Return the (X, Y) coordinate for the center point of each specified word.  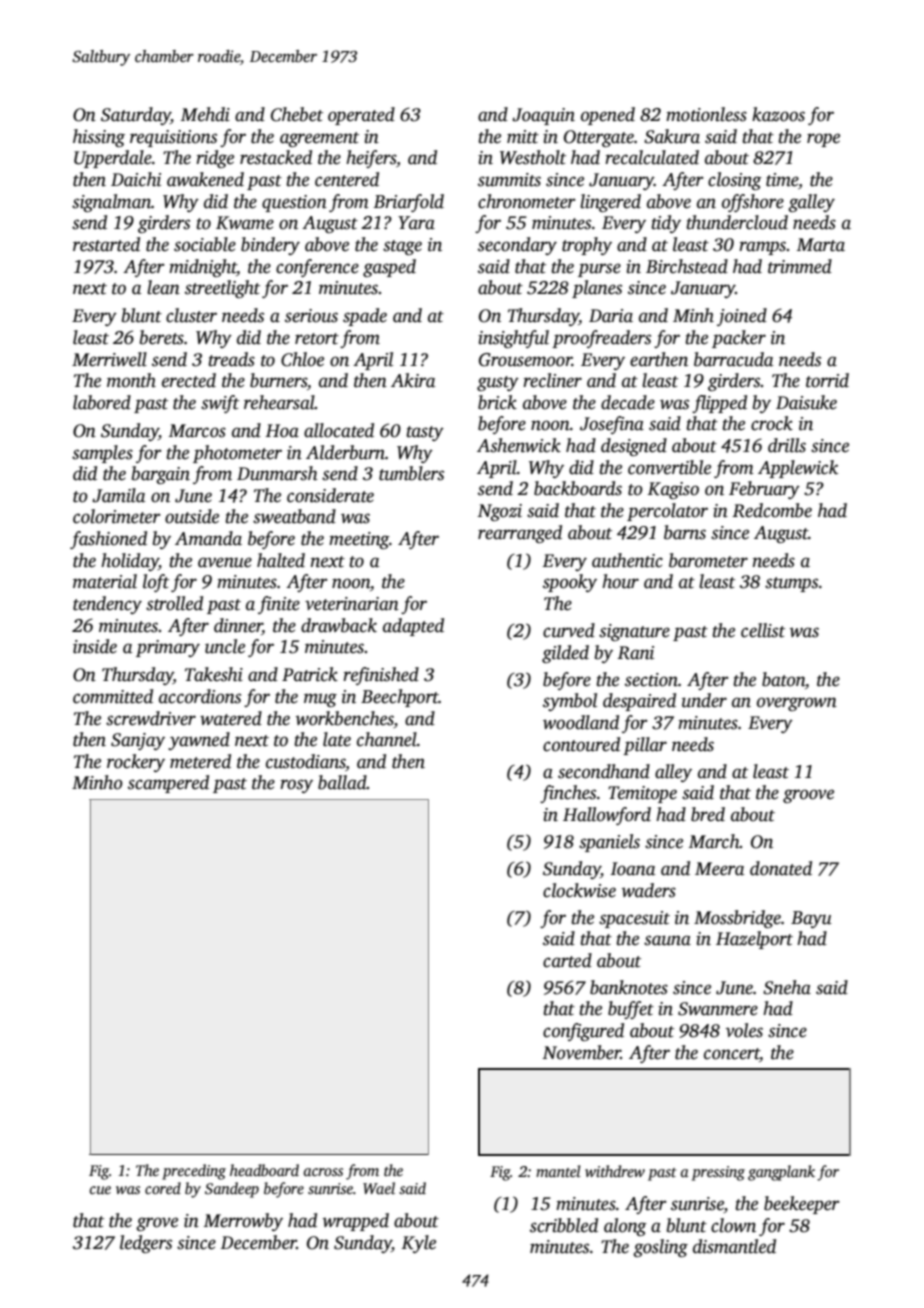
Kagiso (673, 490)
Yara (416, 223)
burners (278, 380)
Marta (821, 245)
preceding (194, 1172)
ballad (342, 782)
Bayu (811, 919)
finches (568, 794)
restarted (106, 244)
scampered (168, 784)
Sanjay (138, 741)
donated (781, 868)
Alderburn (345, 452)
